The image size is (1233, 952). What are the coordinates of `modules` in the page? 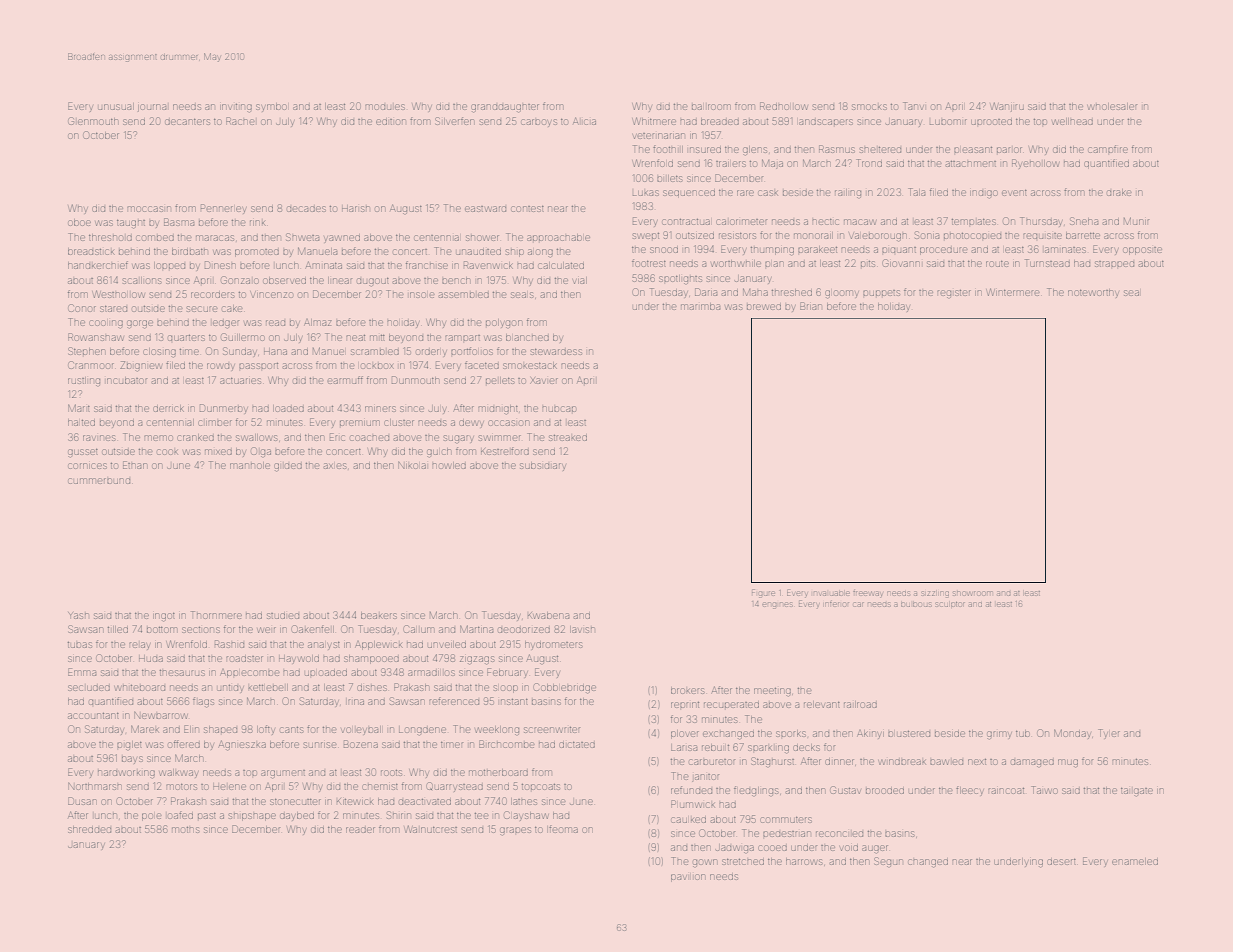 It's located at (384, 107).
